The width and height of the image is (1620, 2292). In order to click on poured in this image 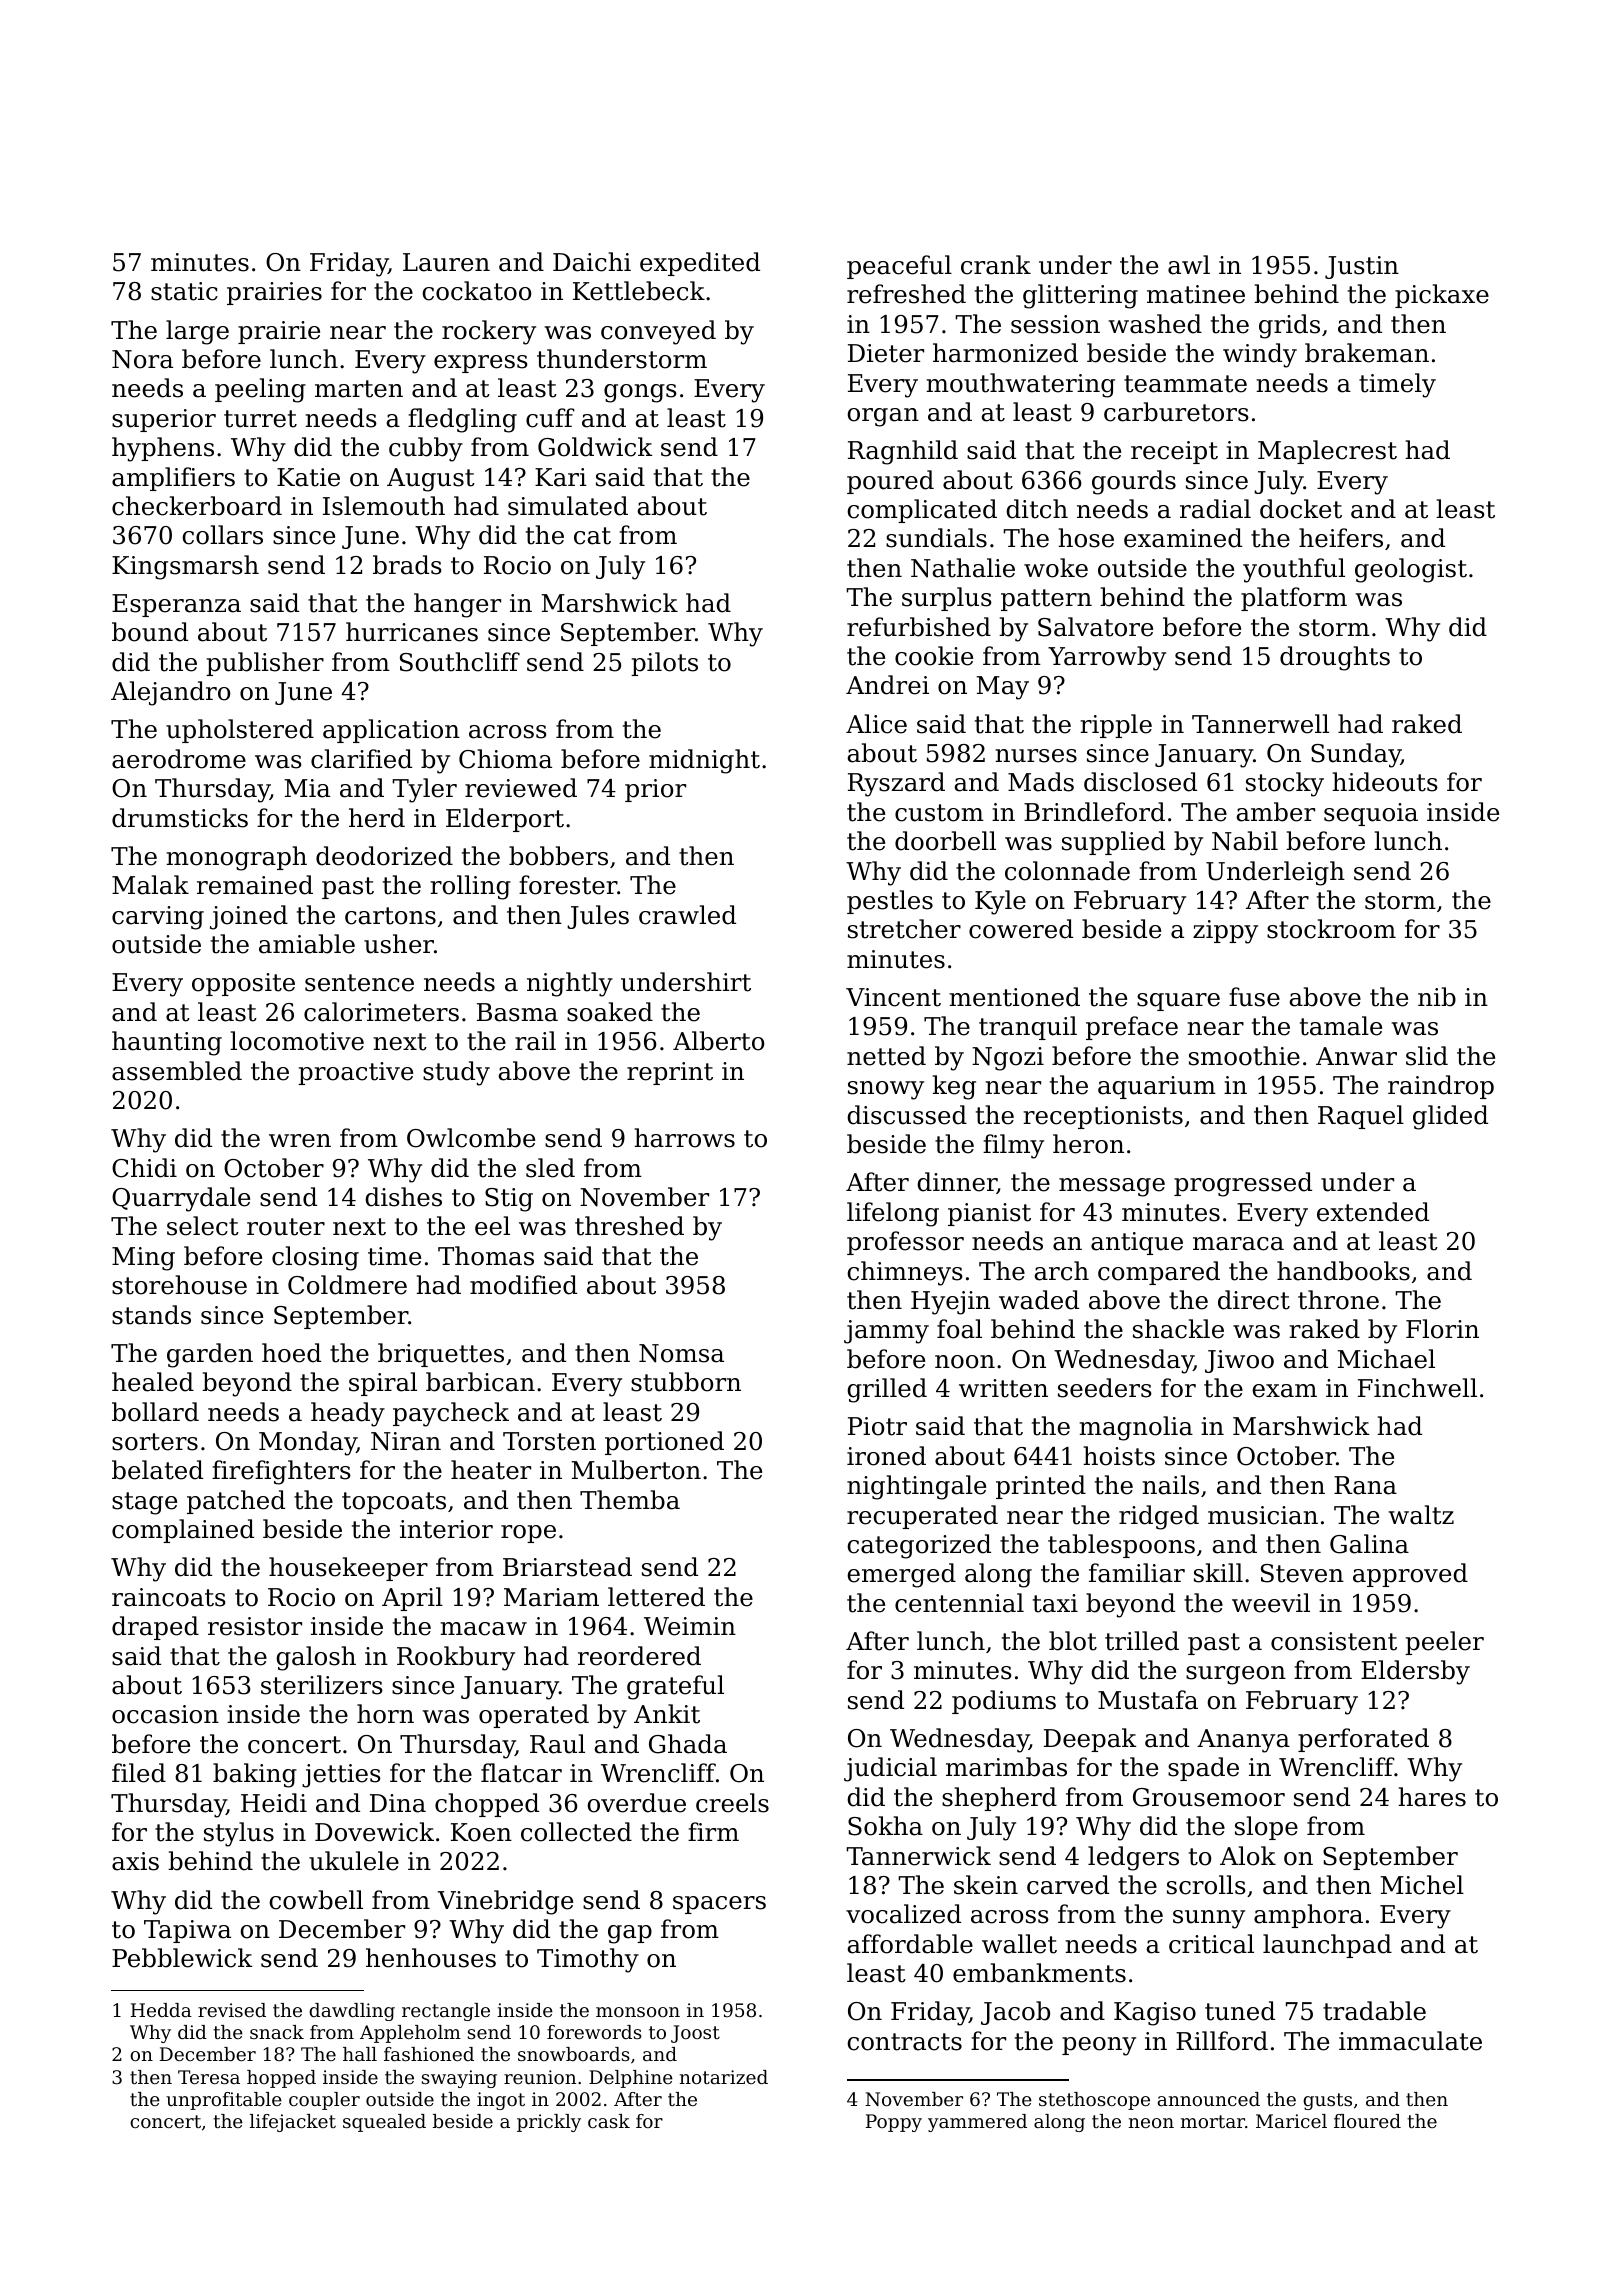, I will do `click(890, 482)`.
